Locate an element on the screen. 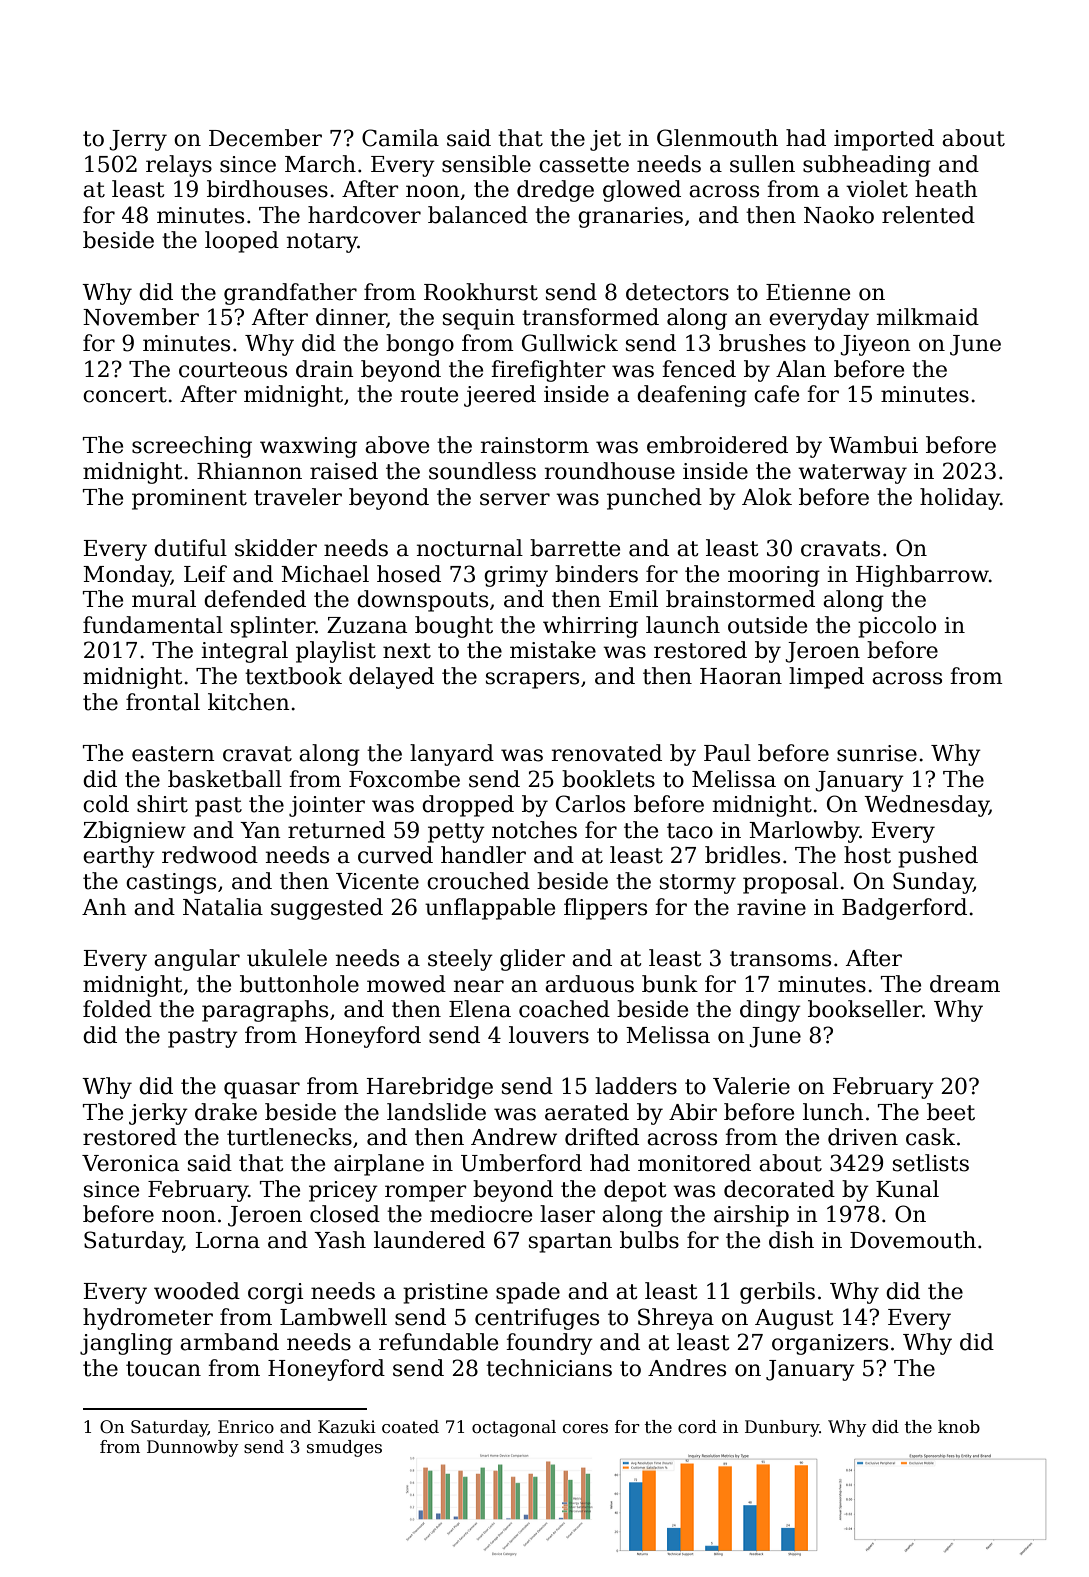 This screenshot has height=1577, width=1089. piccolo is located at coordinates (897, 627).
